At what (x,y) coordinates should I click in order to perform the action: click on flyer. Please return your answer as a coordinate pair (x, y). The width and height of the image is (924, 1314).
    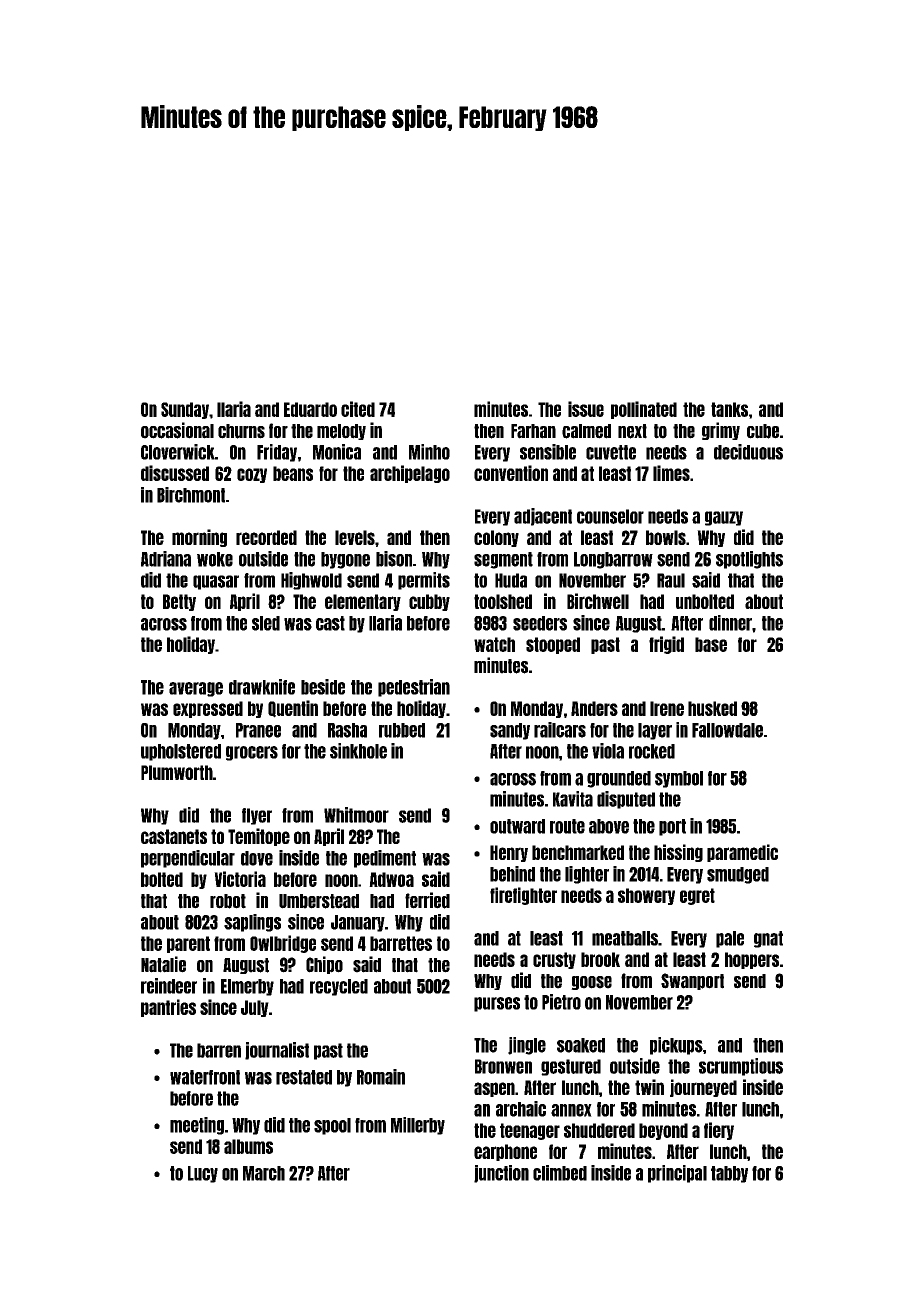
    Looking at the image, I should click on (257, 816).
